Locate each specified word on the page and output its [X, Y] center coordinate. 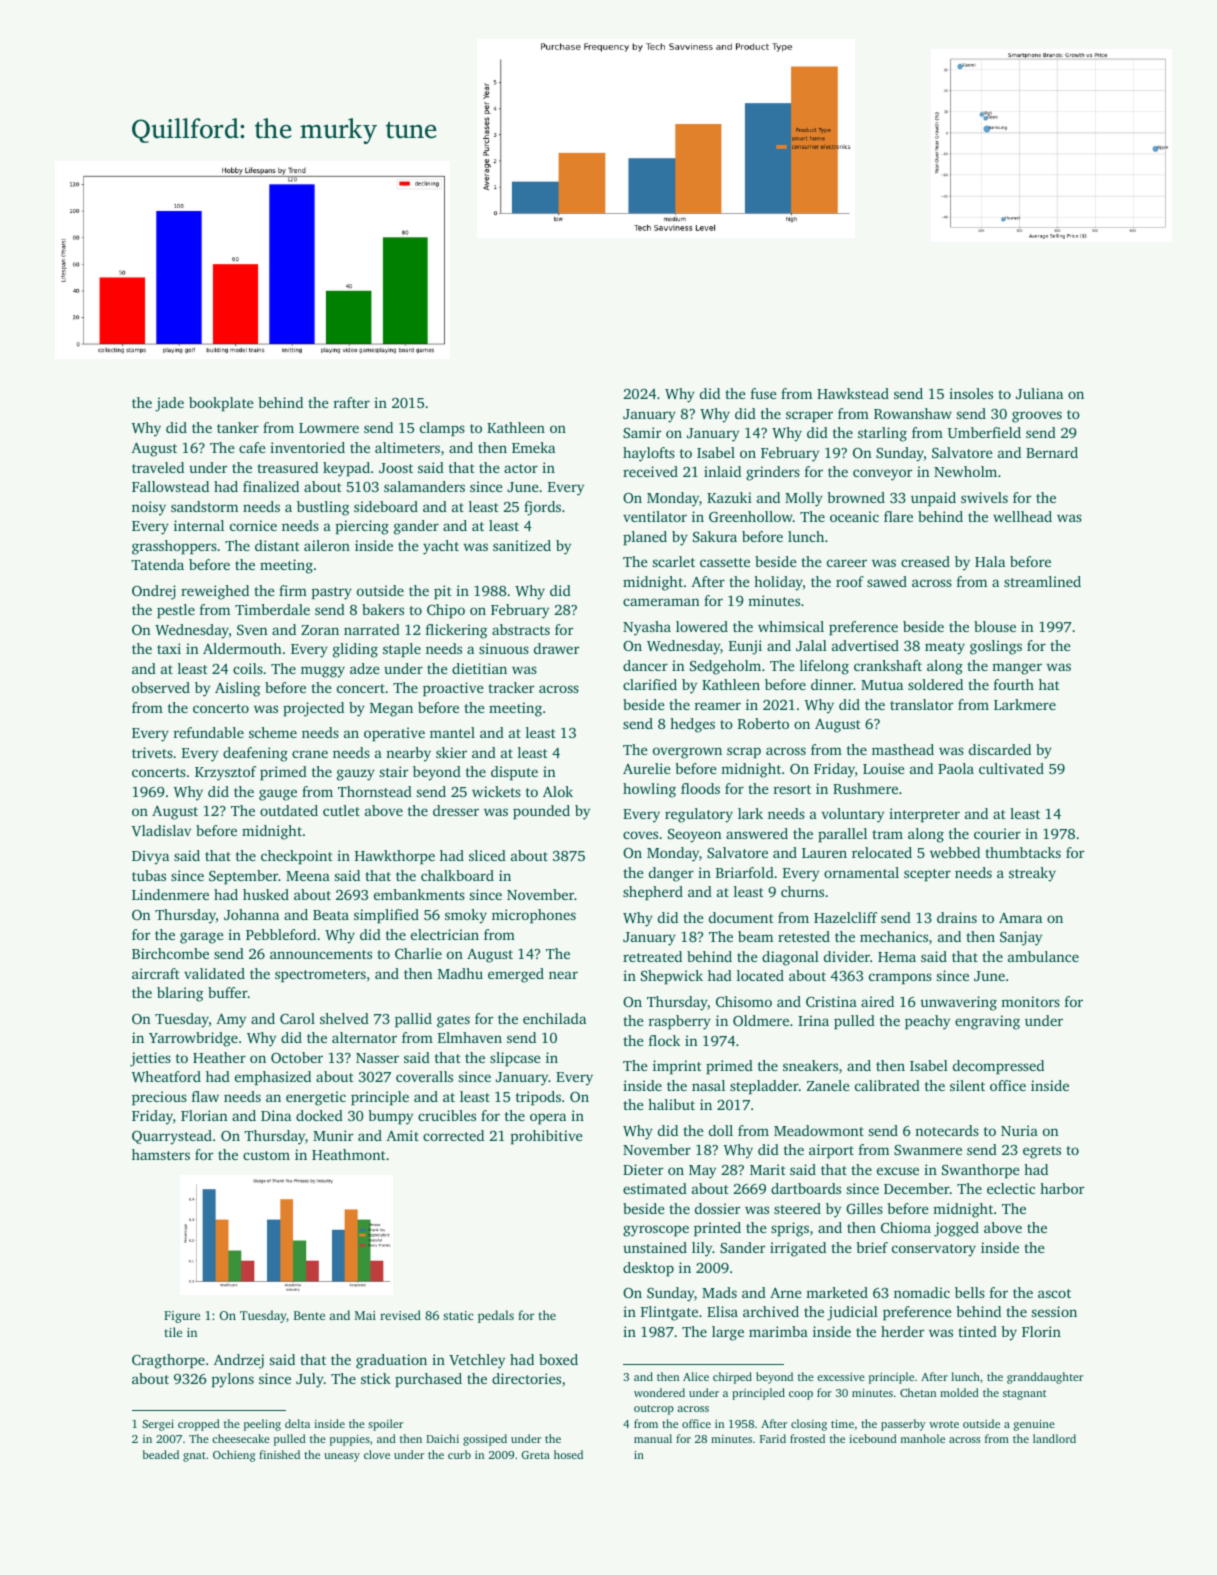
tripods [538, 1098]
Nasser [377, 1058]
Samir [642, 432]
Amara [1020, 918]
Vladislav [161, 830]
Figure [182, 1317]
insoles [971, 393]
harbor [1062, 1188]
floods [700, 788]
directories [526, 1378]
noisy [149, 508]
